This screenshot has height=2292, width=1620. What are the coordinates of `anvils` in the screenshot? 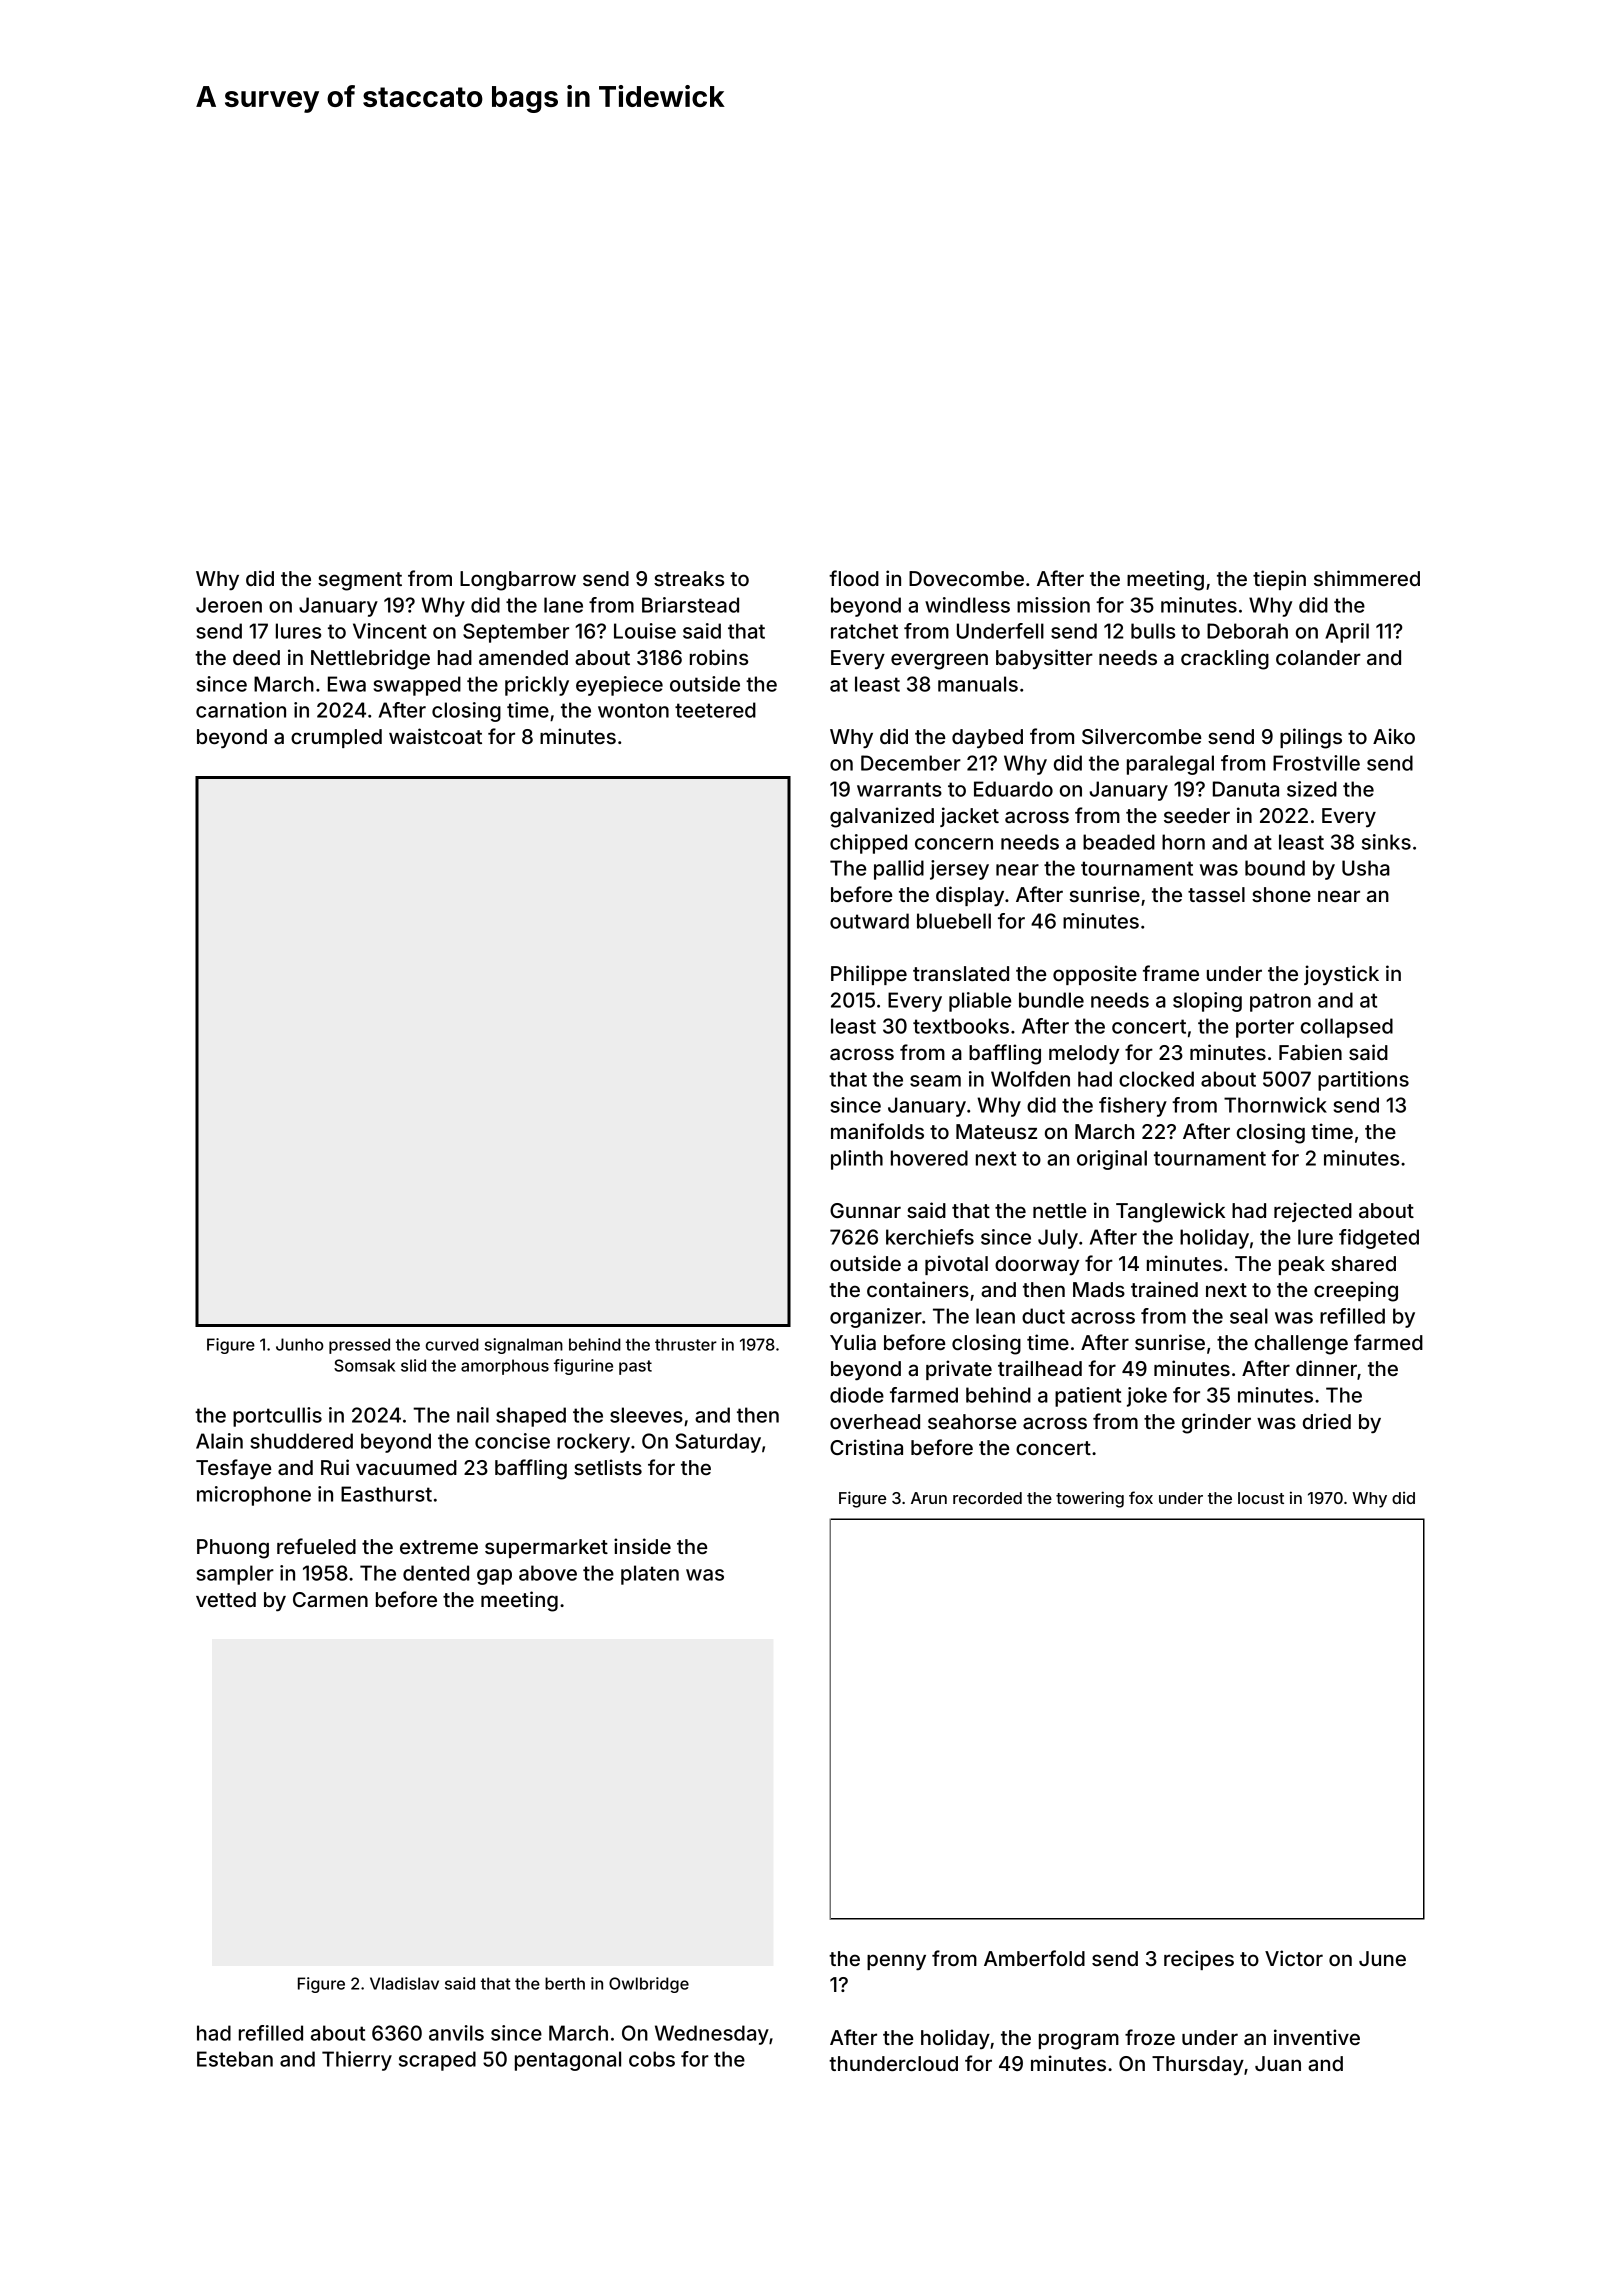 It's located at (456, 2033).
